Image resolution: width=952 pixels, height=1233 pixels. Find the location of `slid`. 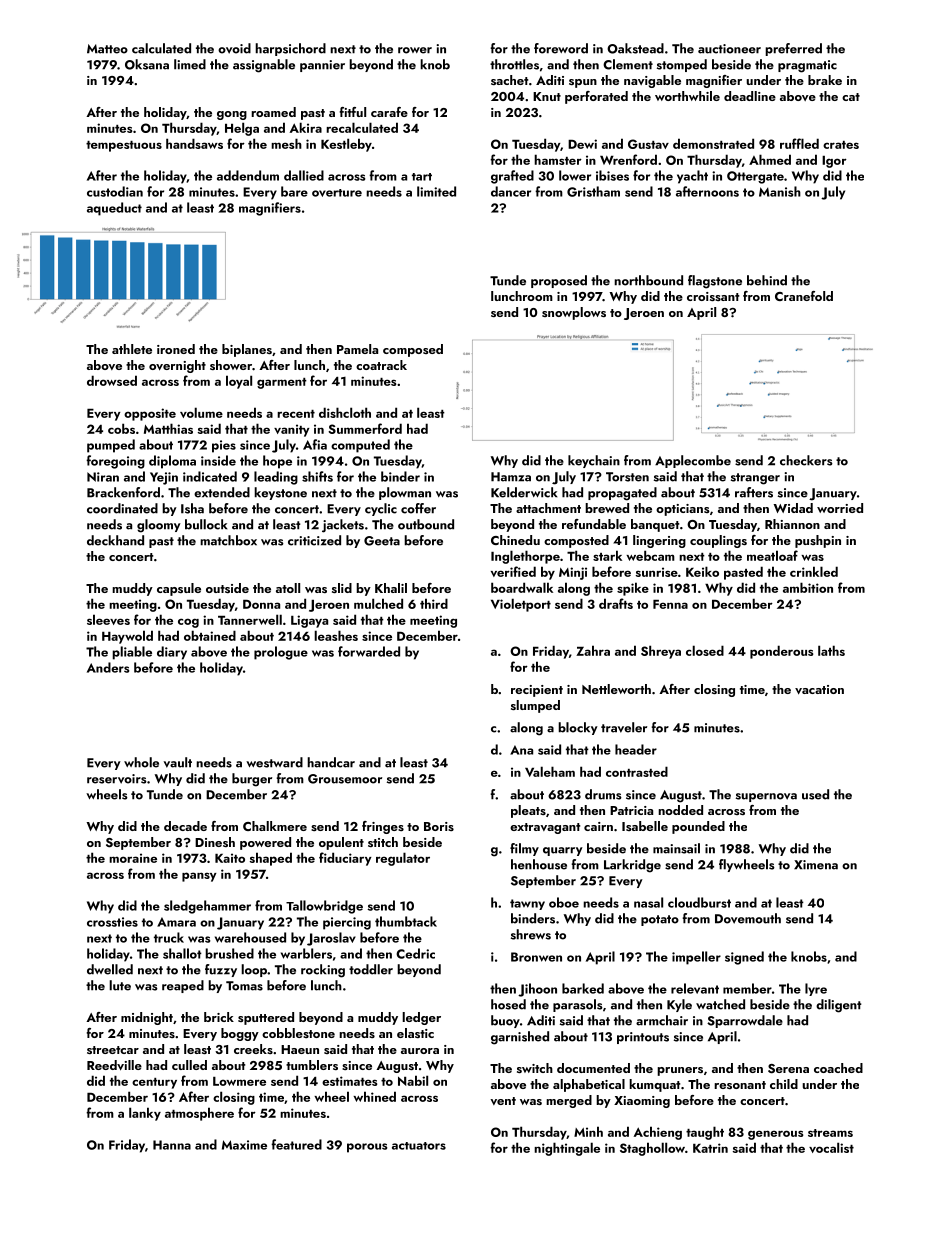

slid is located at coordinates (342, 588).
